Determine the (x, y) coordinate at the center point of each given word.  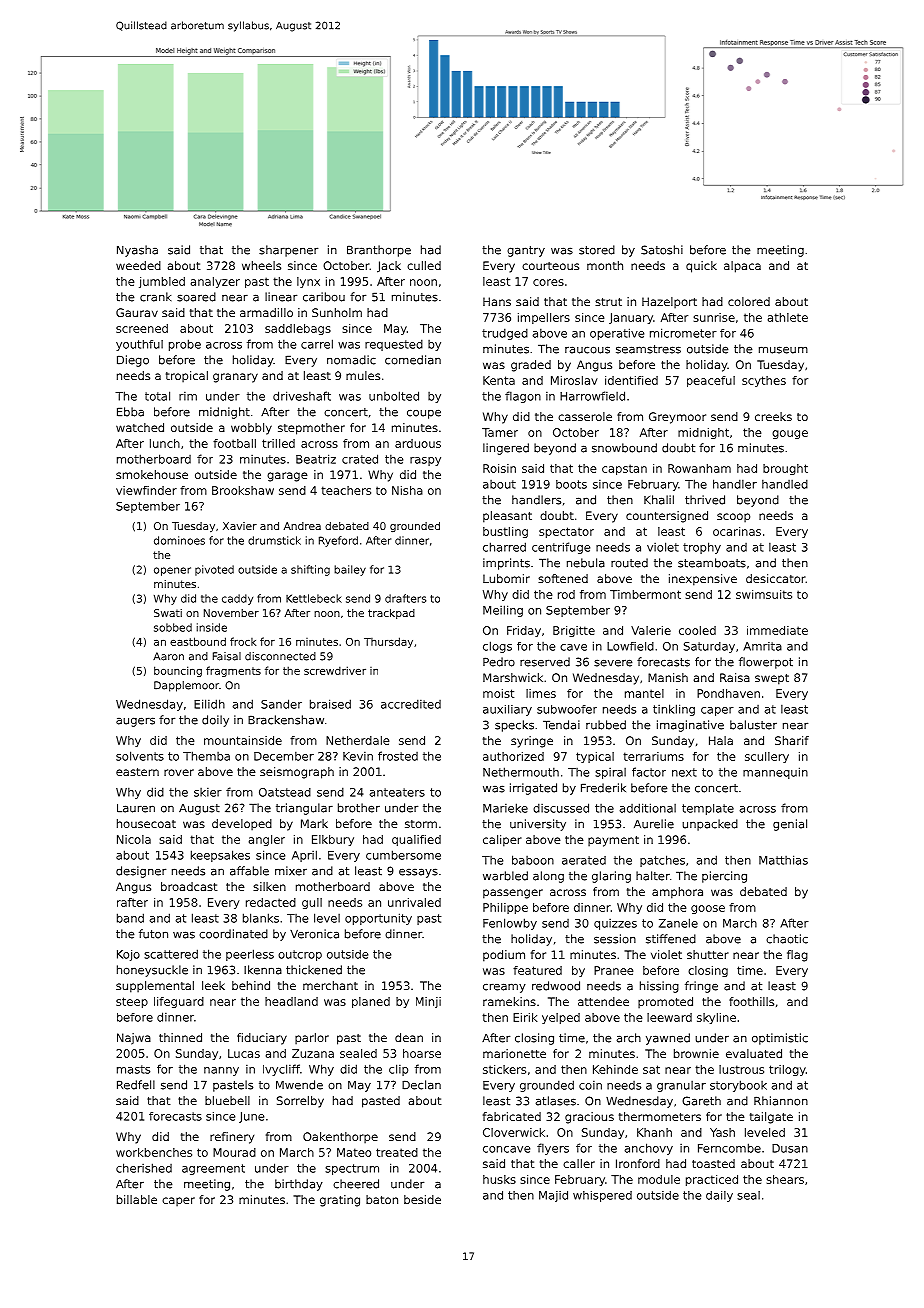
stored (597, 250)
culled (424, 265)
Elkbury (333, 840)
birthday (299, 1185)
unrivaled (414, 902)
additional (648, 808)
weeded (138, 265)
